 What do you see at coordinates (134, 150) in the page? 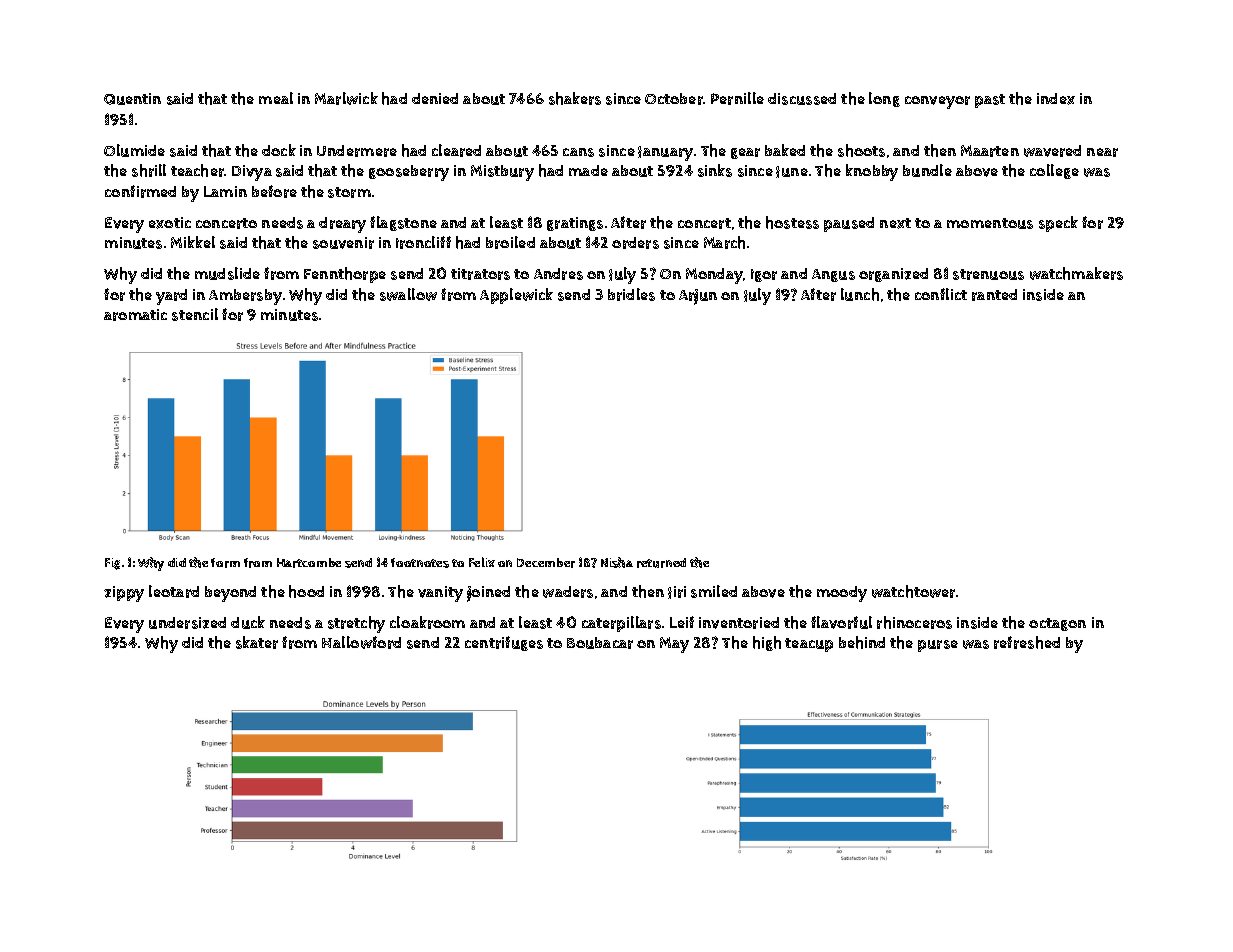
I see `Olumide` at bounding box center [134, 150].
